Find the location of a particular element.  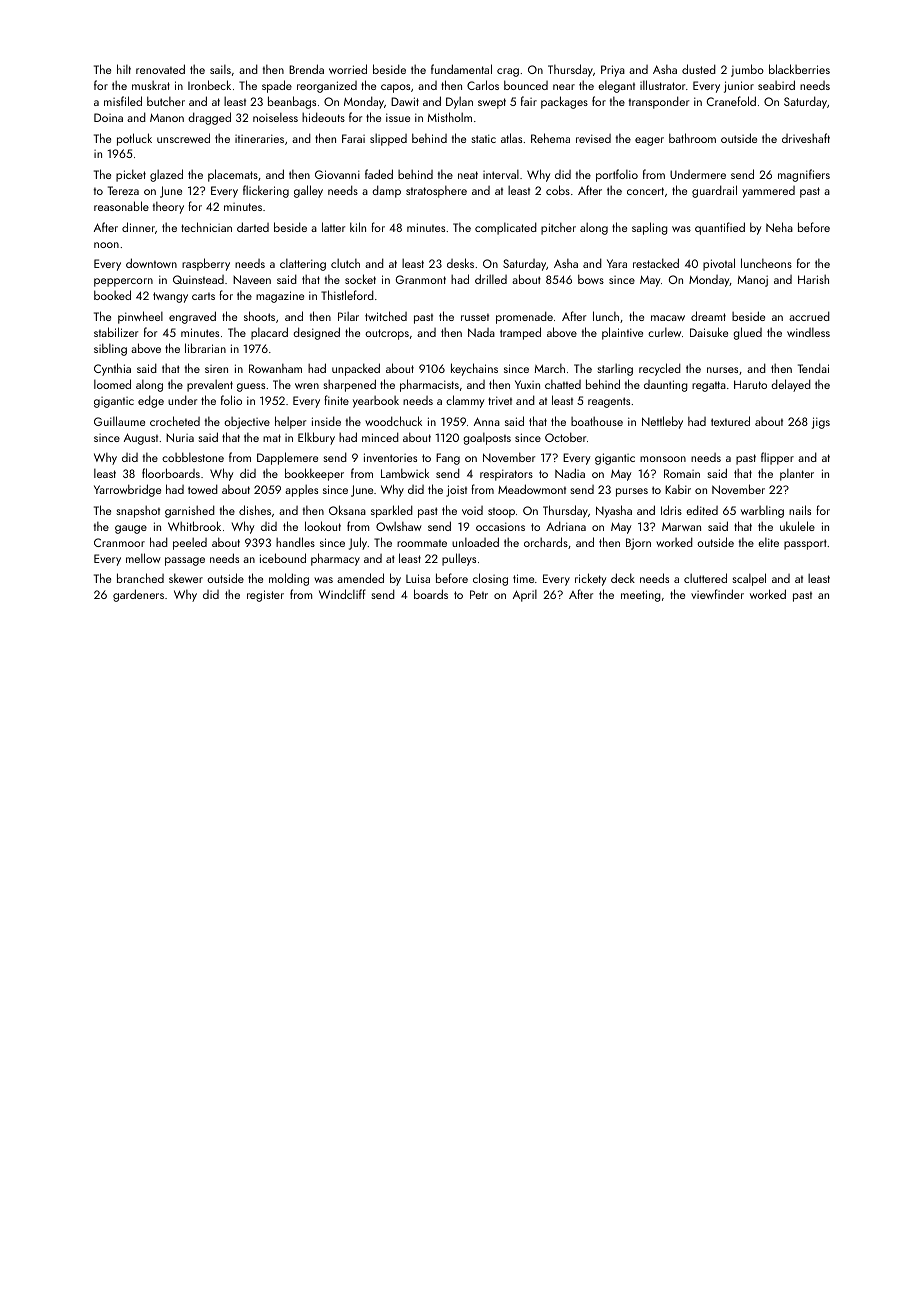

driveshaft is located at coordinates (806, 138).
